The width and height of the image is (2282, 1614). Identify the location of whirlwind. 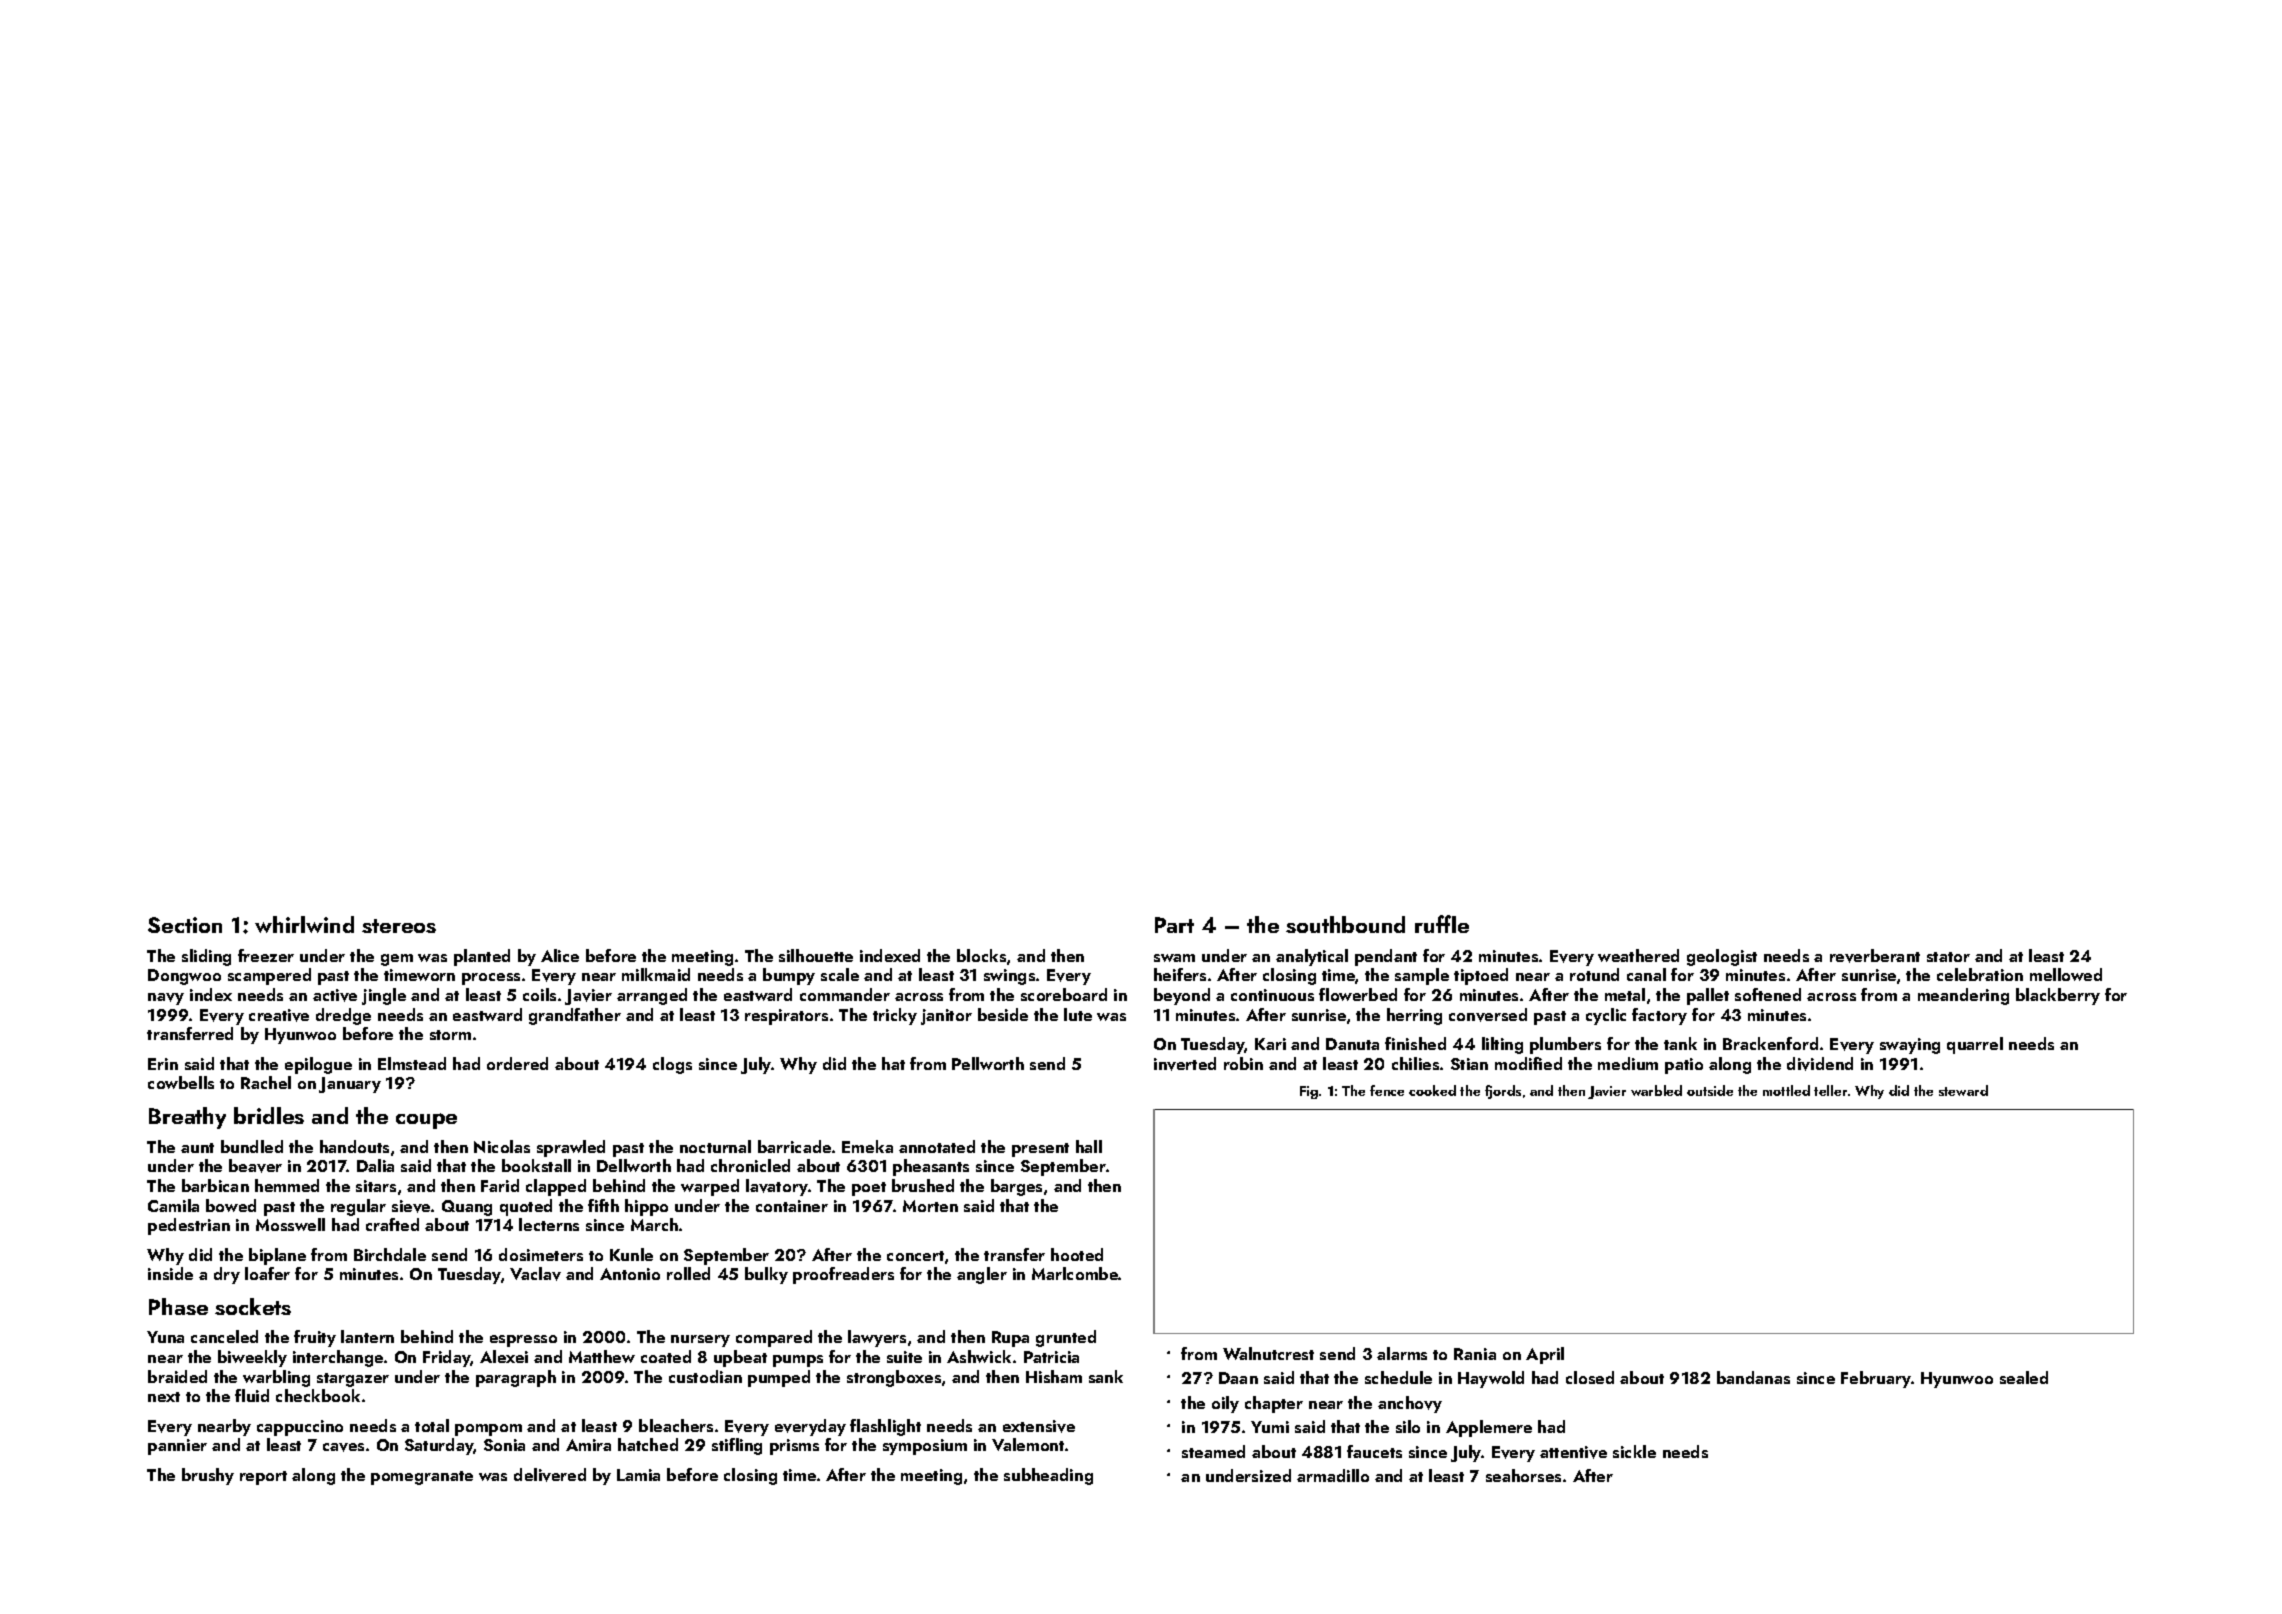
(304, 924).
